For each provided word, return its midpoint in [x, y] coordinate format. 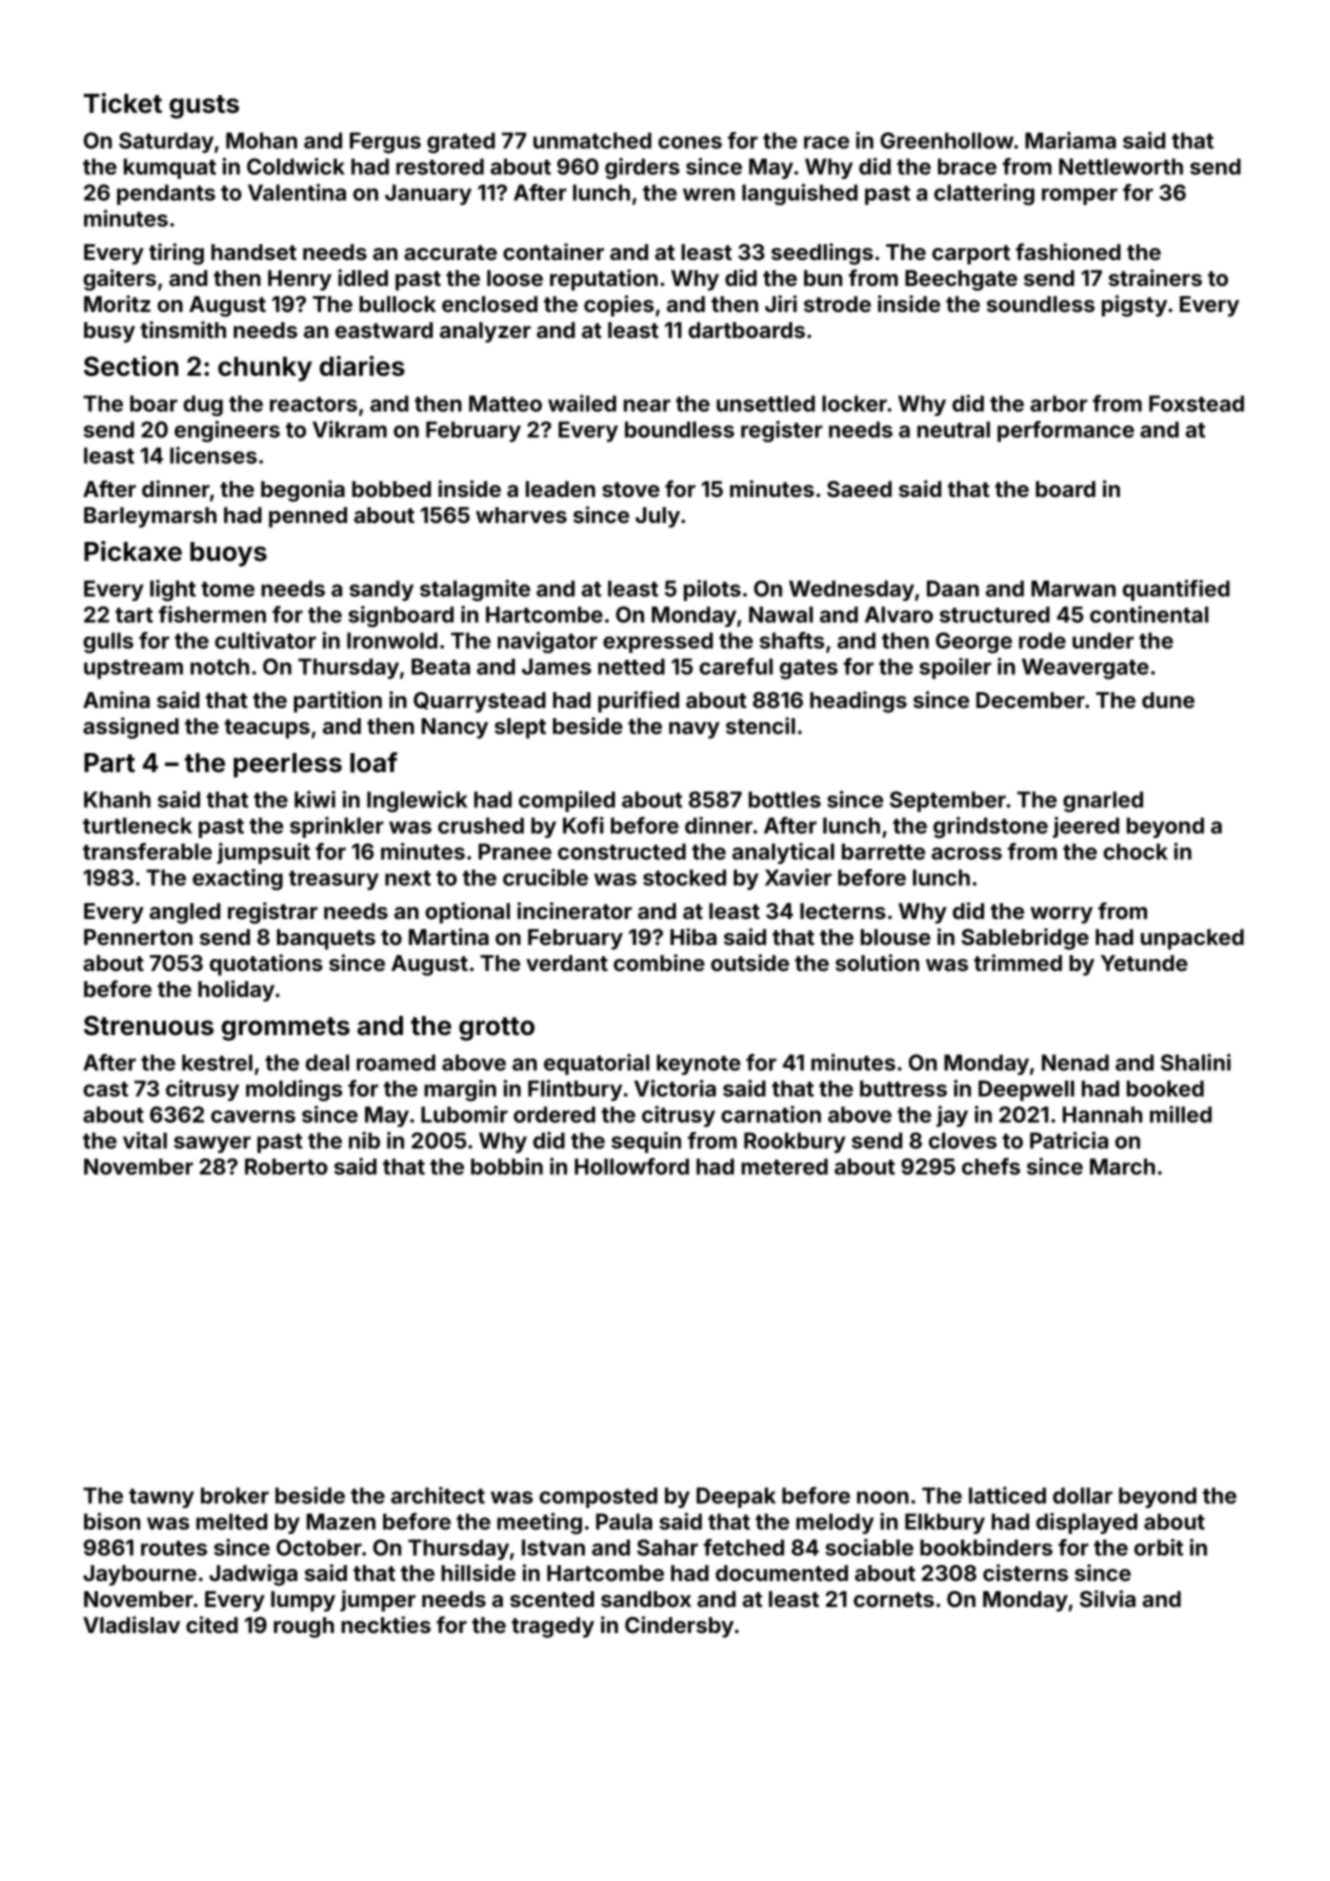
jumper [378, 1601]
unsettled [766, 403]
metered [784, 1166]
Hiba [693, 936]
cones [690, 142]
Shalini [1196, 1062]
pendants [166, 194]
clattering [984, 194]
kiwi [315, 799]
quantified [1176, 590]
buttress [903, 1088]
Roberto [286, 1166]
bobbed [391, 489]
